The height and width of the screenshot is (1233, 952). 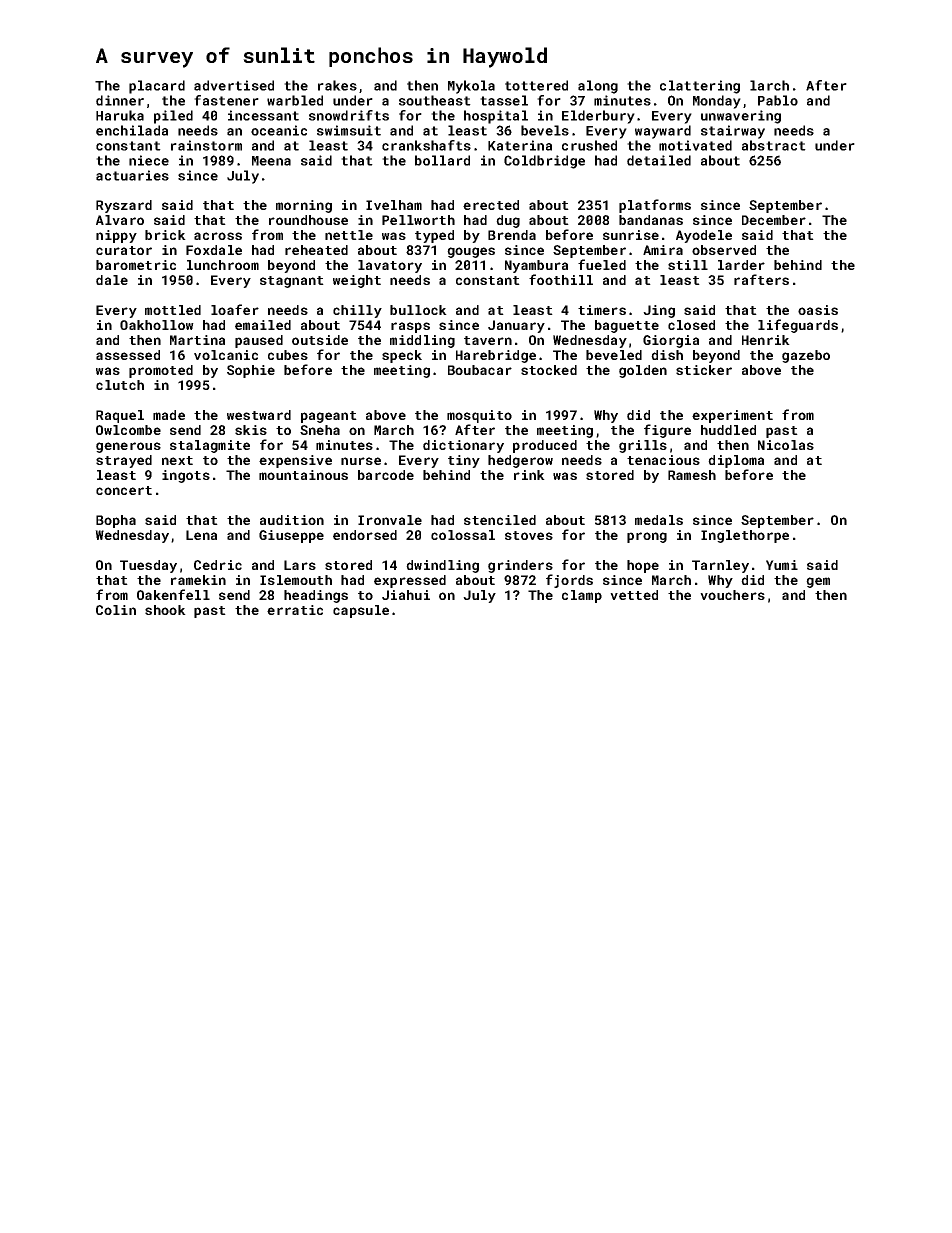 What do you see at coordinates (769, 85) in the screenshot?
I see `larch` at bounding box center [769, 85].
